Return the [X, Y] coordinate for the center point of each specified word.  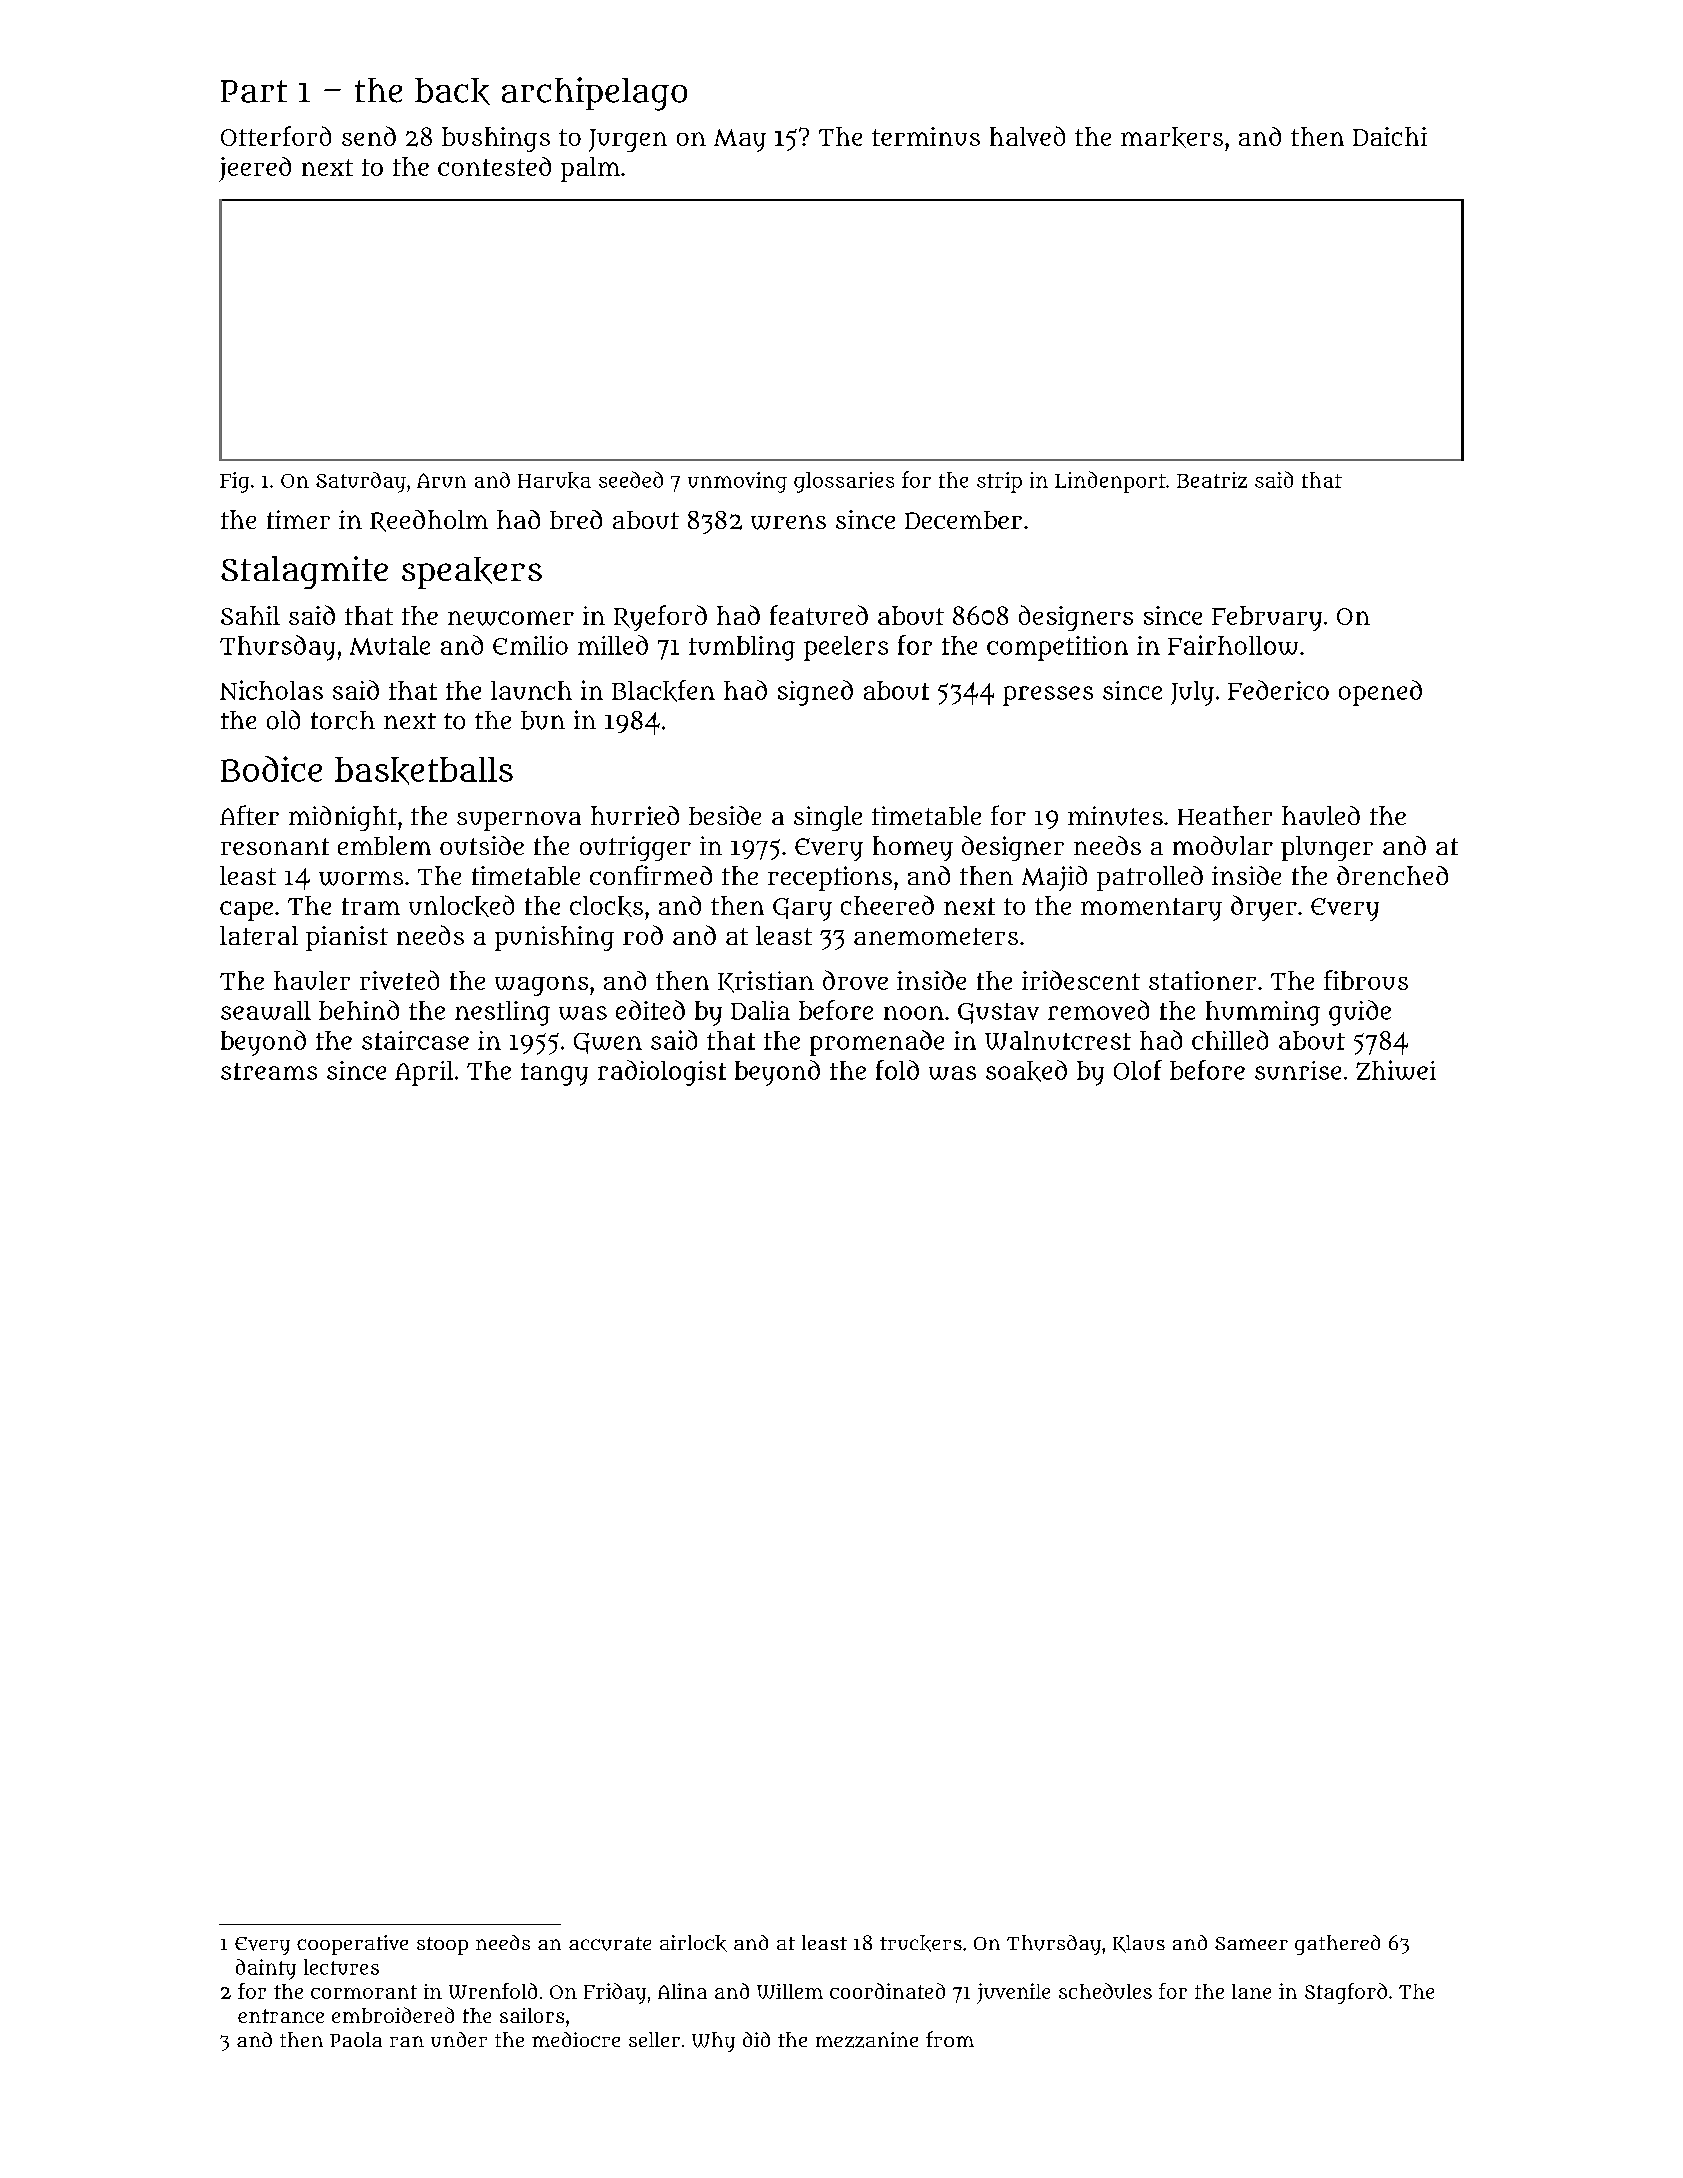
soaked [1026, 1071]
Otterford [276, 136]
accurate [610, 1944]
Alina [682, 1991]
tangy [554, 1074]
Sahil [250, 615]
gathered [1337, 1945]
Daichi [1390, 136]
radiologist [662, 1073]
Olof [1138, 1070]
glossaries [844, 482]
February [1267, 618]
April [424, 1073]
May [740, 140]
